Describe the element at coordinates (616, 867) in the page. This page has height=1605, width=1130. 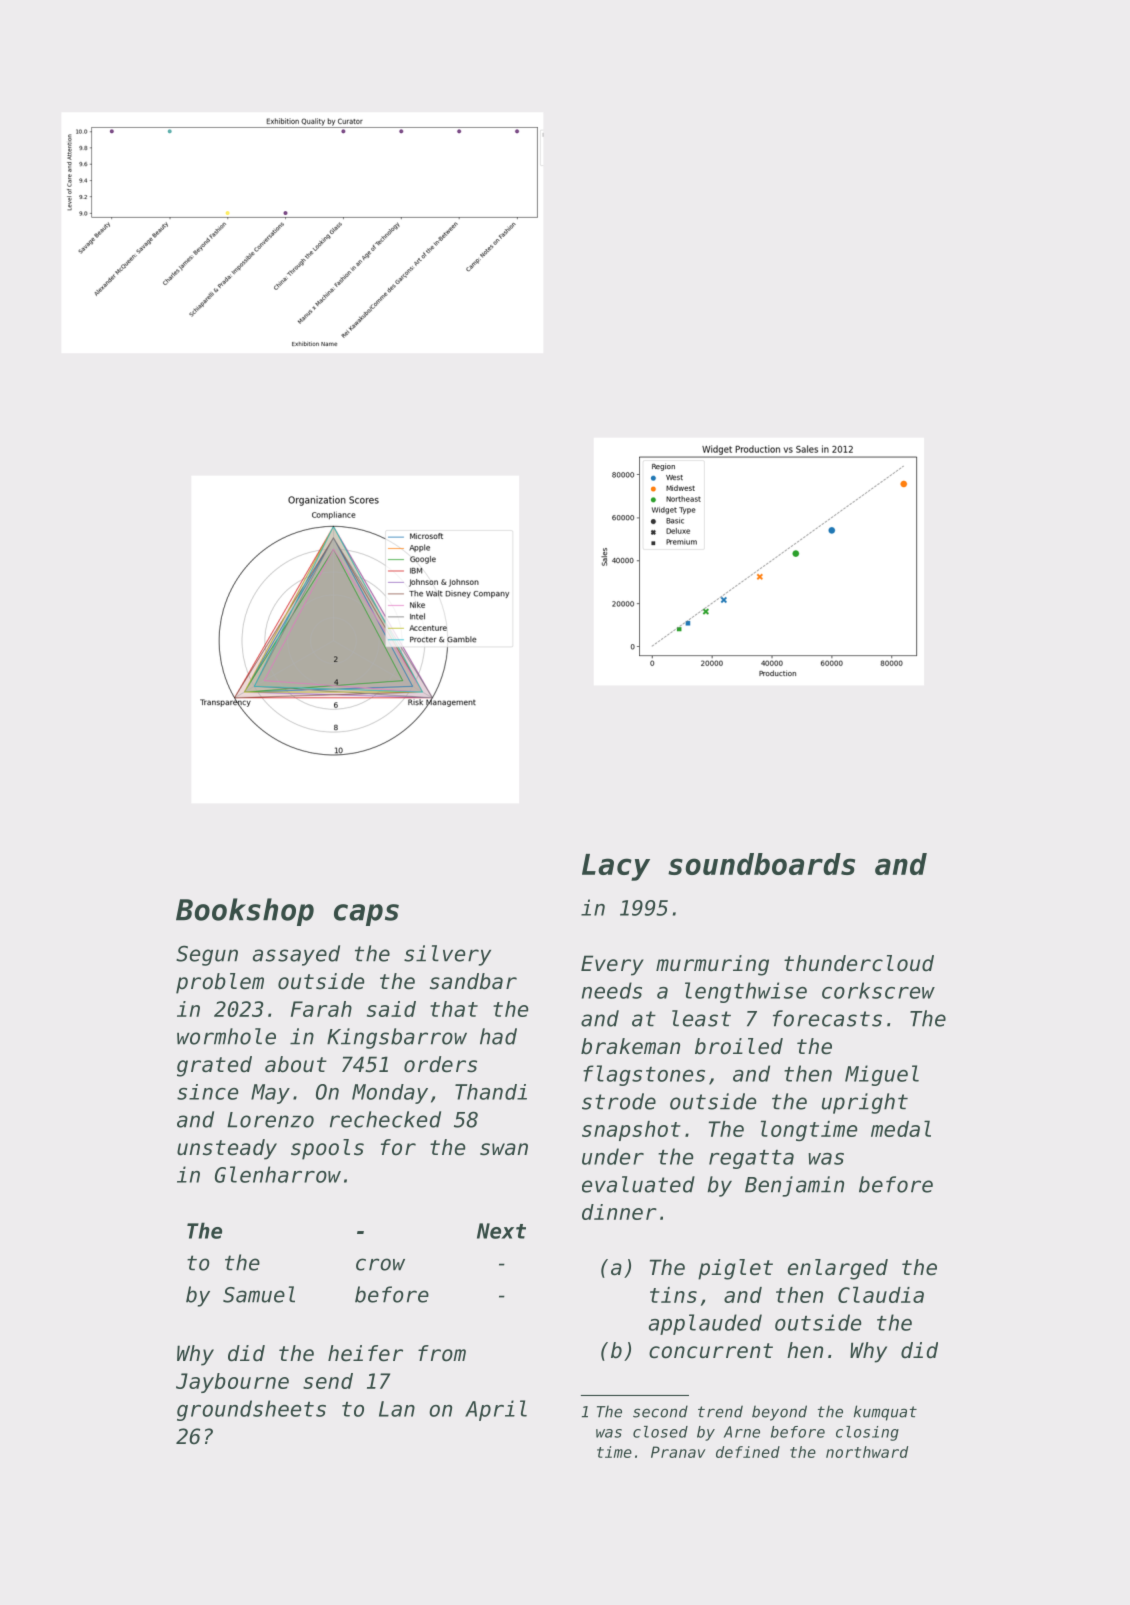
I see `Lacy` at that location.
